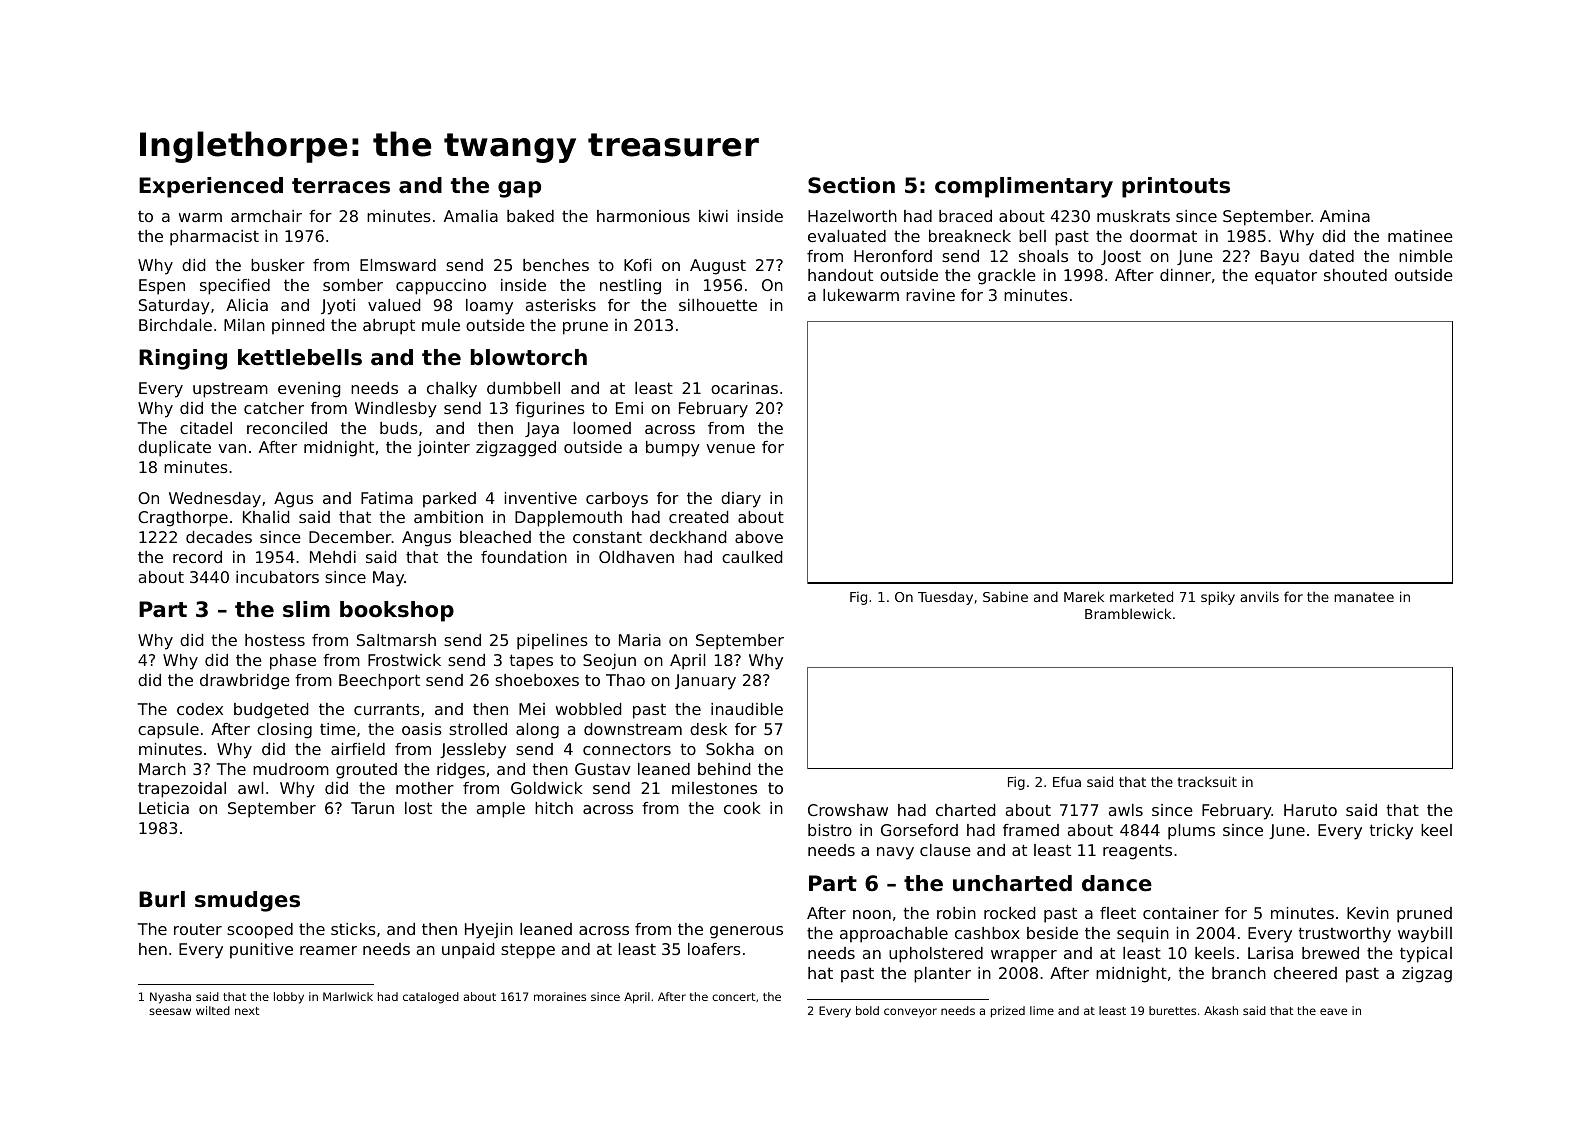  What do you see at coordinates (247, 901) in the page?
I see `smudges` at bounding box center [247, 901].
